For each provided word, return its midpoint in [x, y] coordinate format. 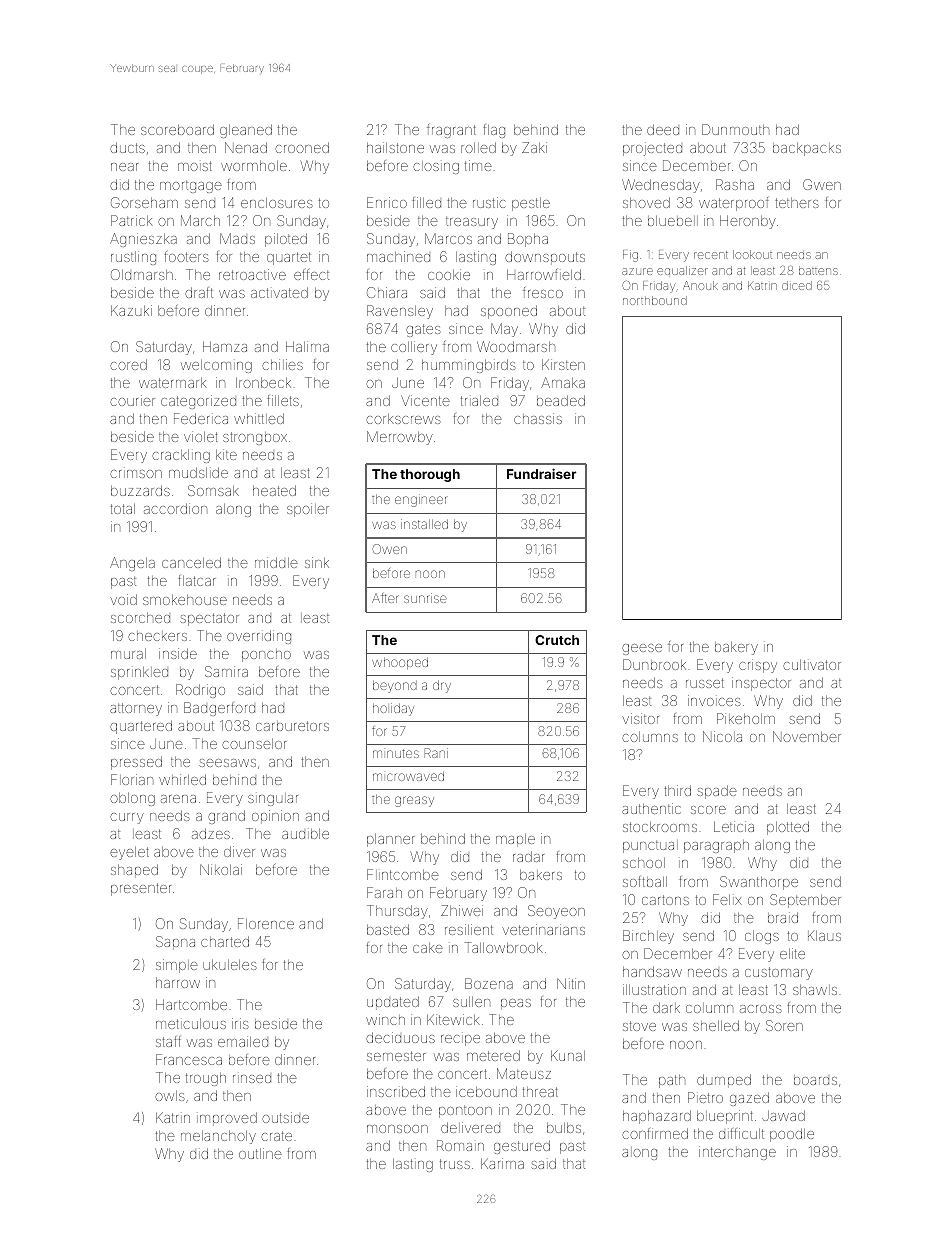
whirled [182, 779]
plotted [788, 828]
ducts [127, 147]
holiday [393, 709]
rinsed [252, 1079]
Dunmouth [735, 129]
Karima [502, 1163]
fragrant [451, 131]
